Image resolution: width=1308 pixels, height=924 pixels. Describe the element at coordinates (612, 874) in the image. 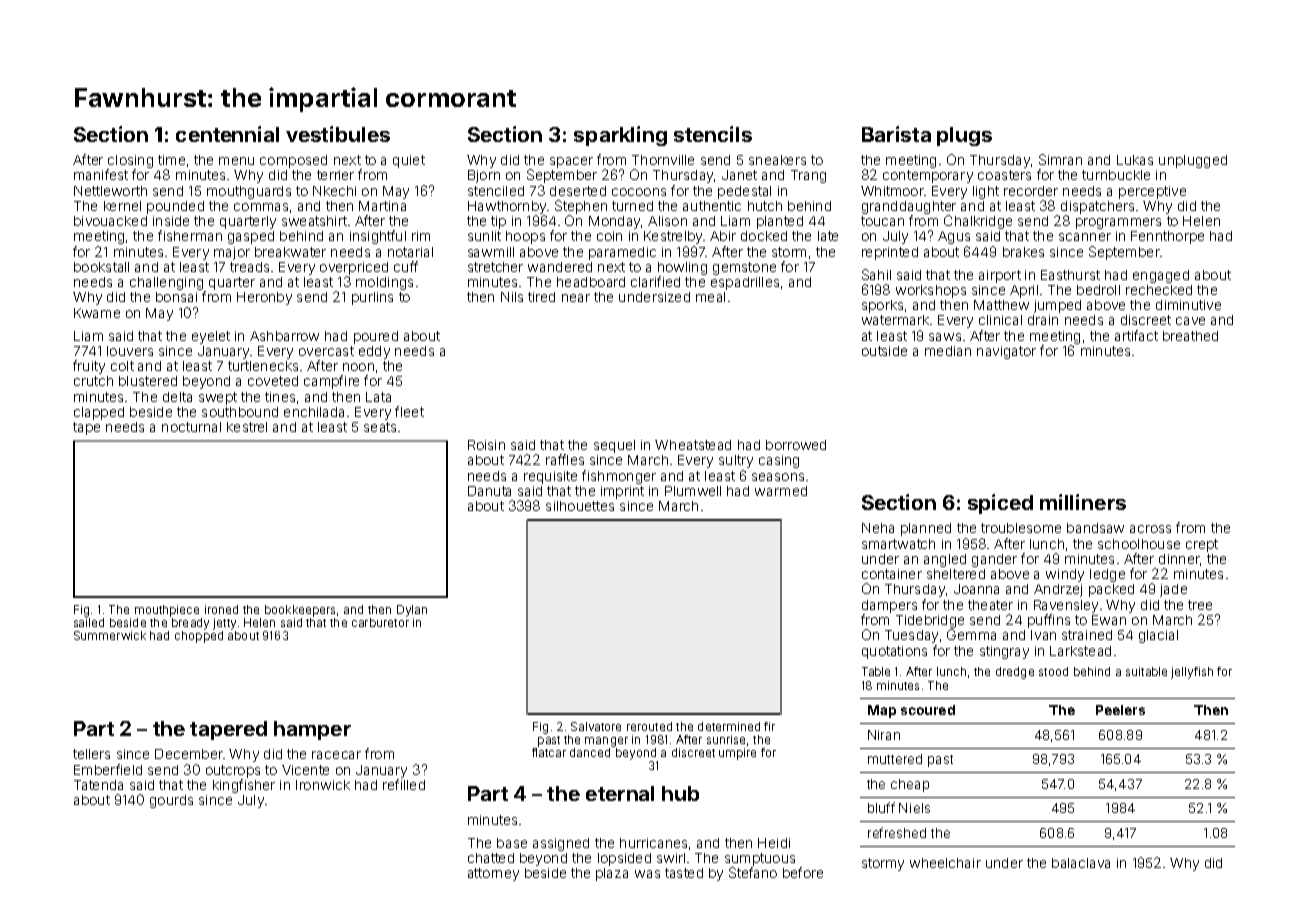

I see `plaza` at that location.
